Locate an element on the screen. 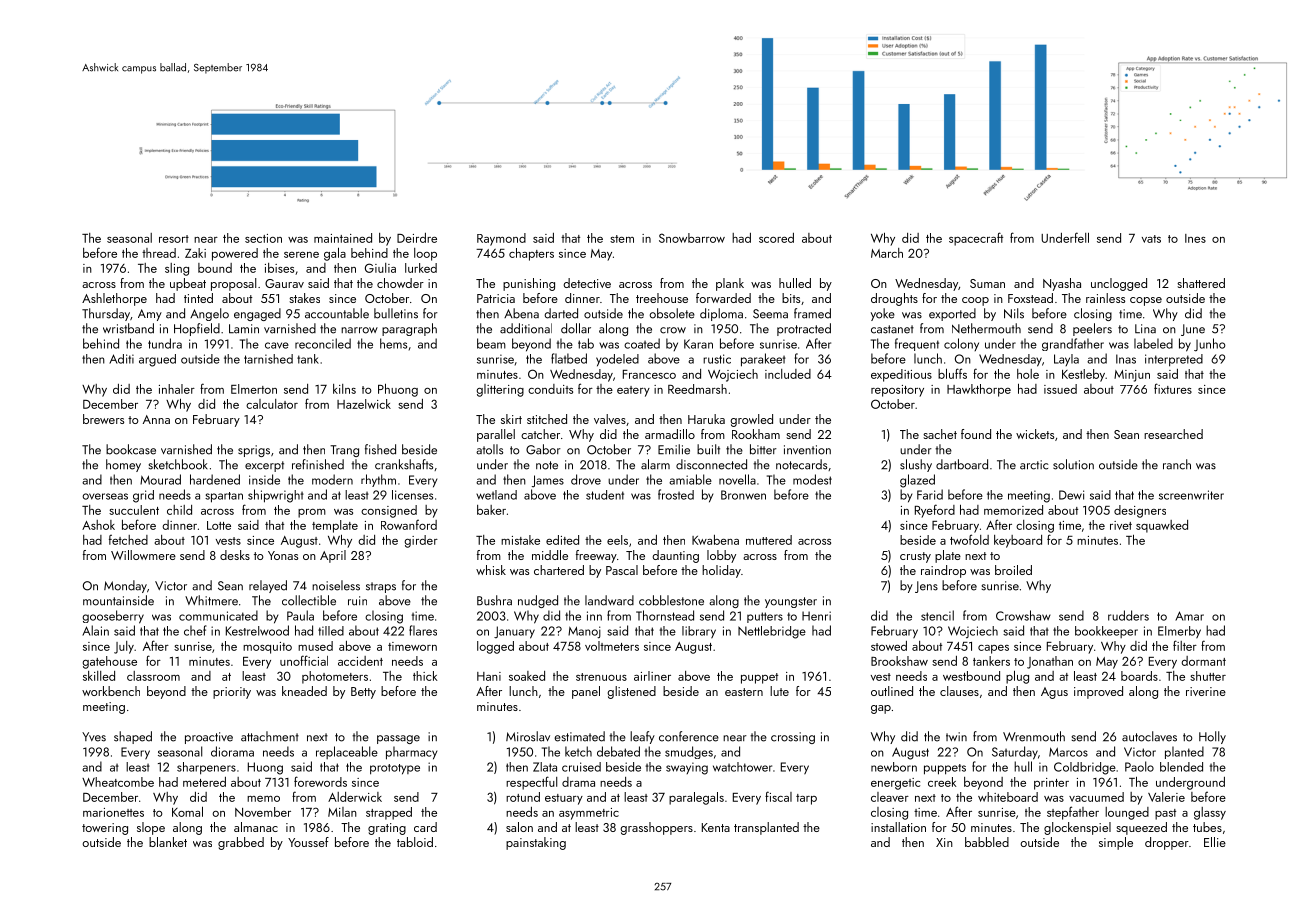 This screenshot has height=924, width=1308. Ashok is located at coordinates (98, 525).
